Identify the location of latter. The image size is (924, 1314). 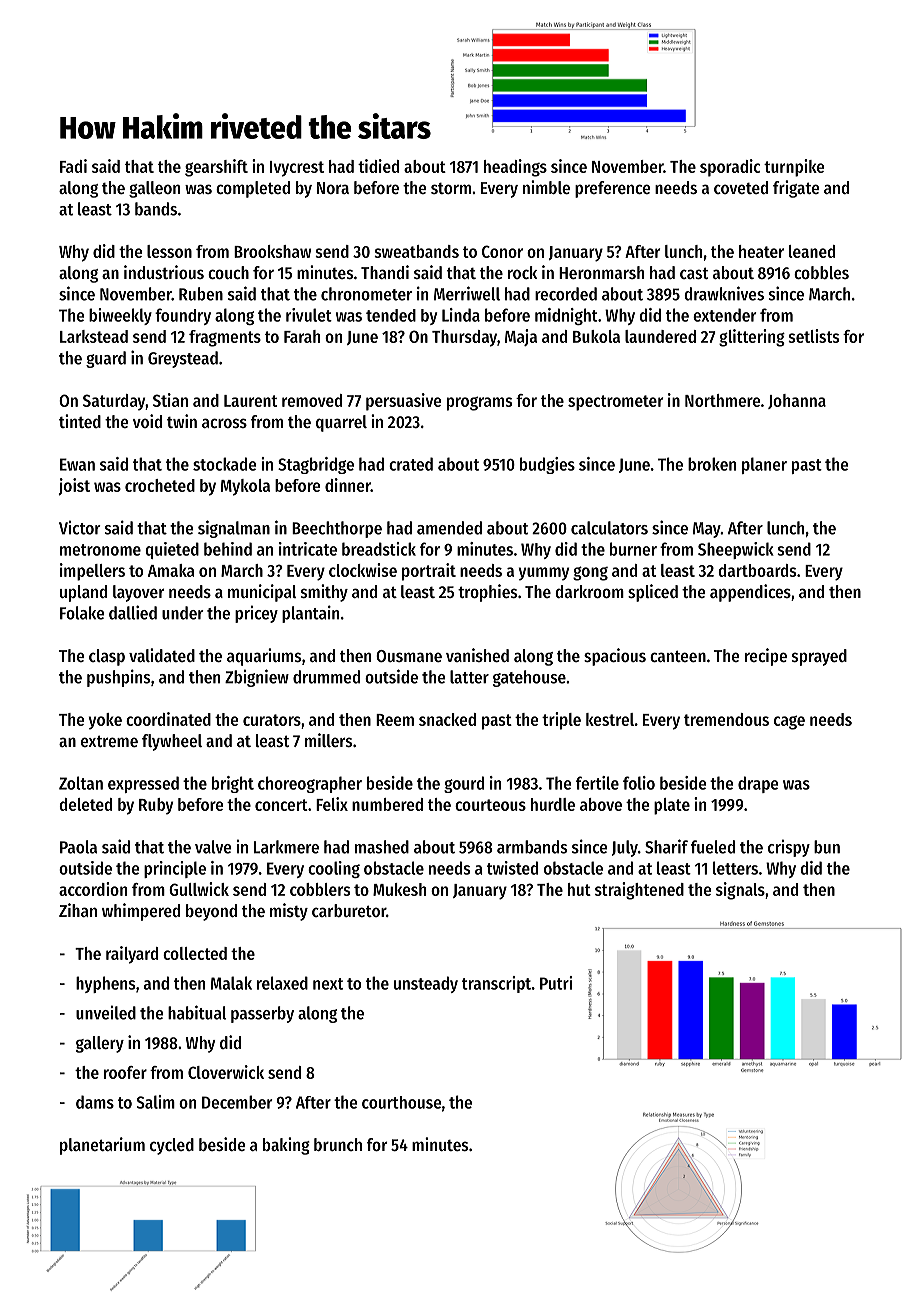
(469, 677).
